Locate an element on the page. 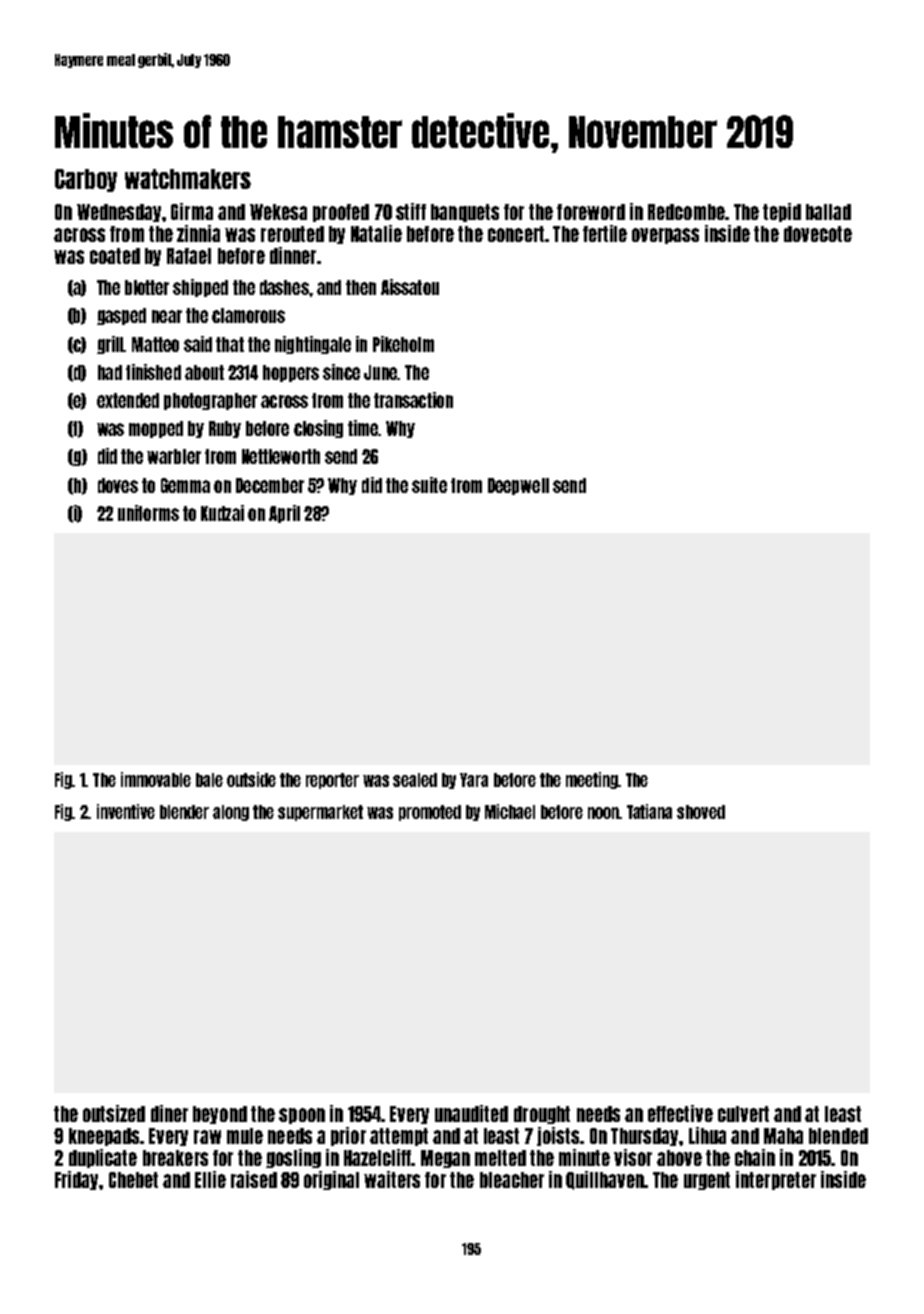 The width and height of the page is (924, 1314). meeting is located at coordinates (592, 780).
